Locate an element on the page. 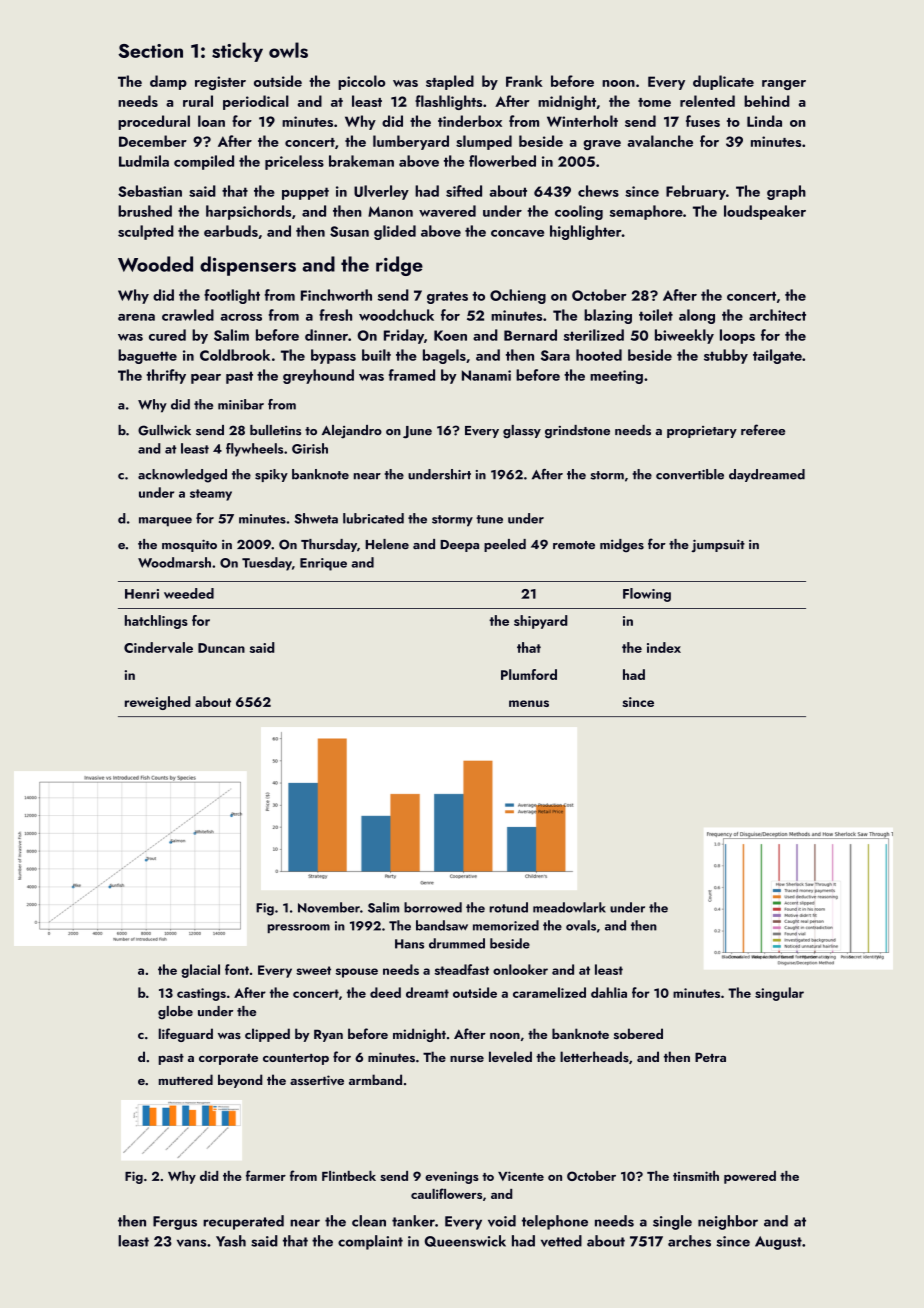  Duncan is located at coordinates (221, 648).
